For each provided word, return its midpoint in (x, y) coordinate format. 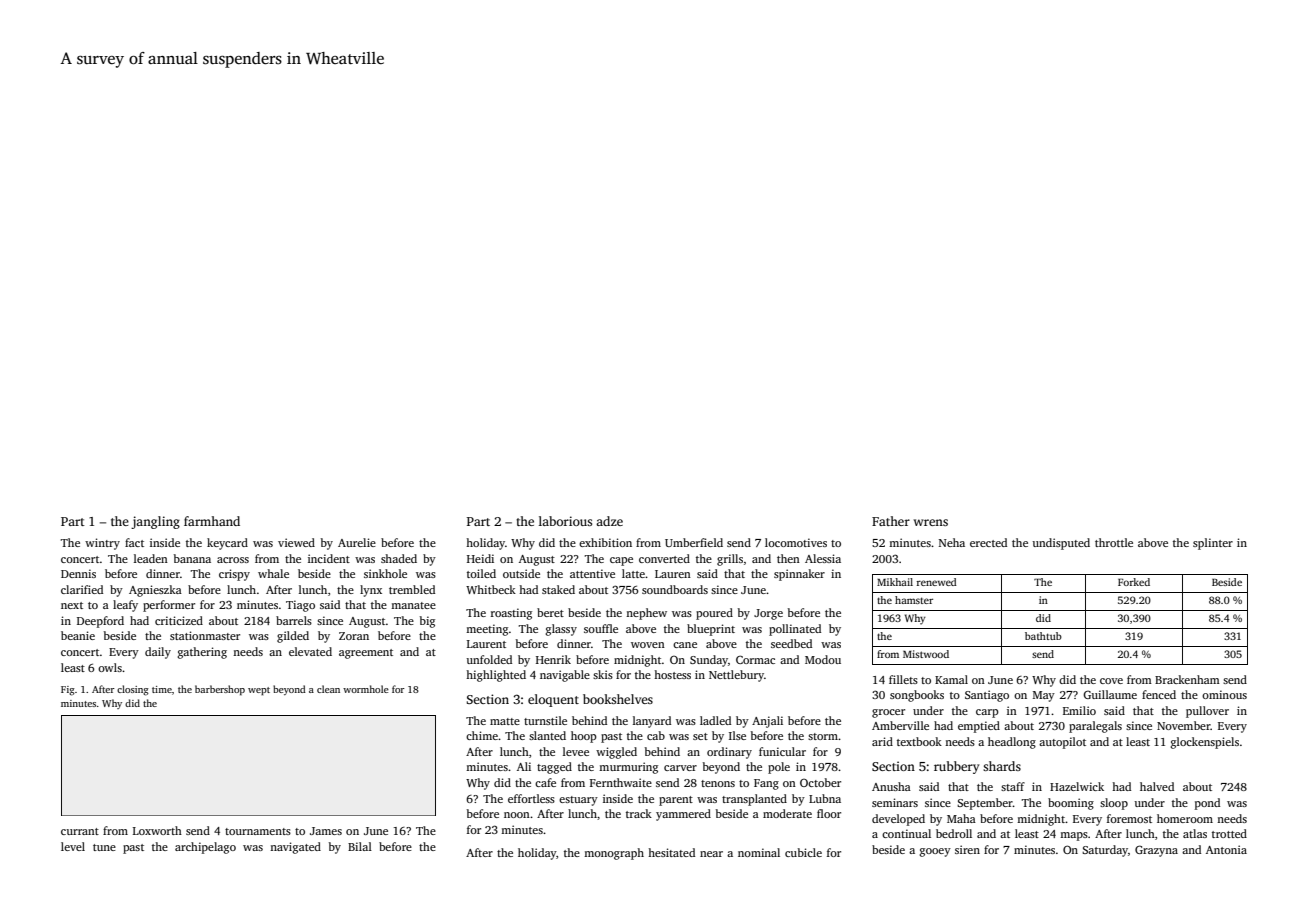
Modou (823, 659)
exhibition (605, 542)
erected (988, 542)
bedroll (954, 833)
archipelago (205, 848)
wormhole (366, 689)
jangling (155, 522)
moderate (787, 813)
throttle (1114, 542)
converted (664, 558)
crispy (234, 575)
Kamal (951, 679)
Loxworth (157, 830)
